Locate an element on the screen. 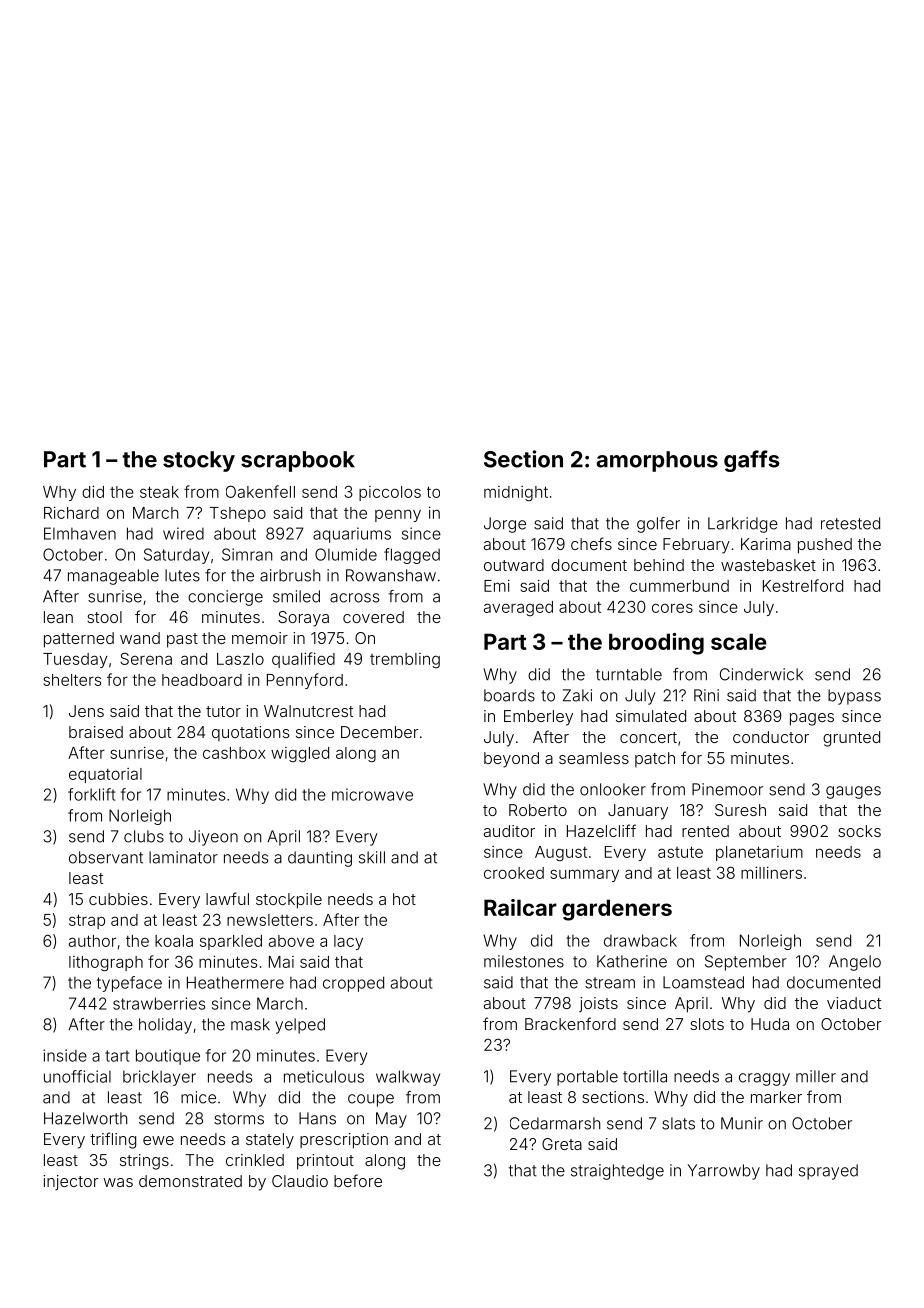 The width and height of the screenshot is (924, 1308). holiday is located at coordinates (165, 1026).
